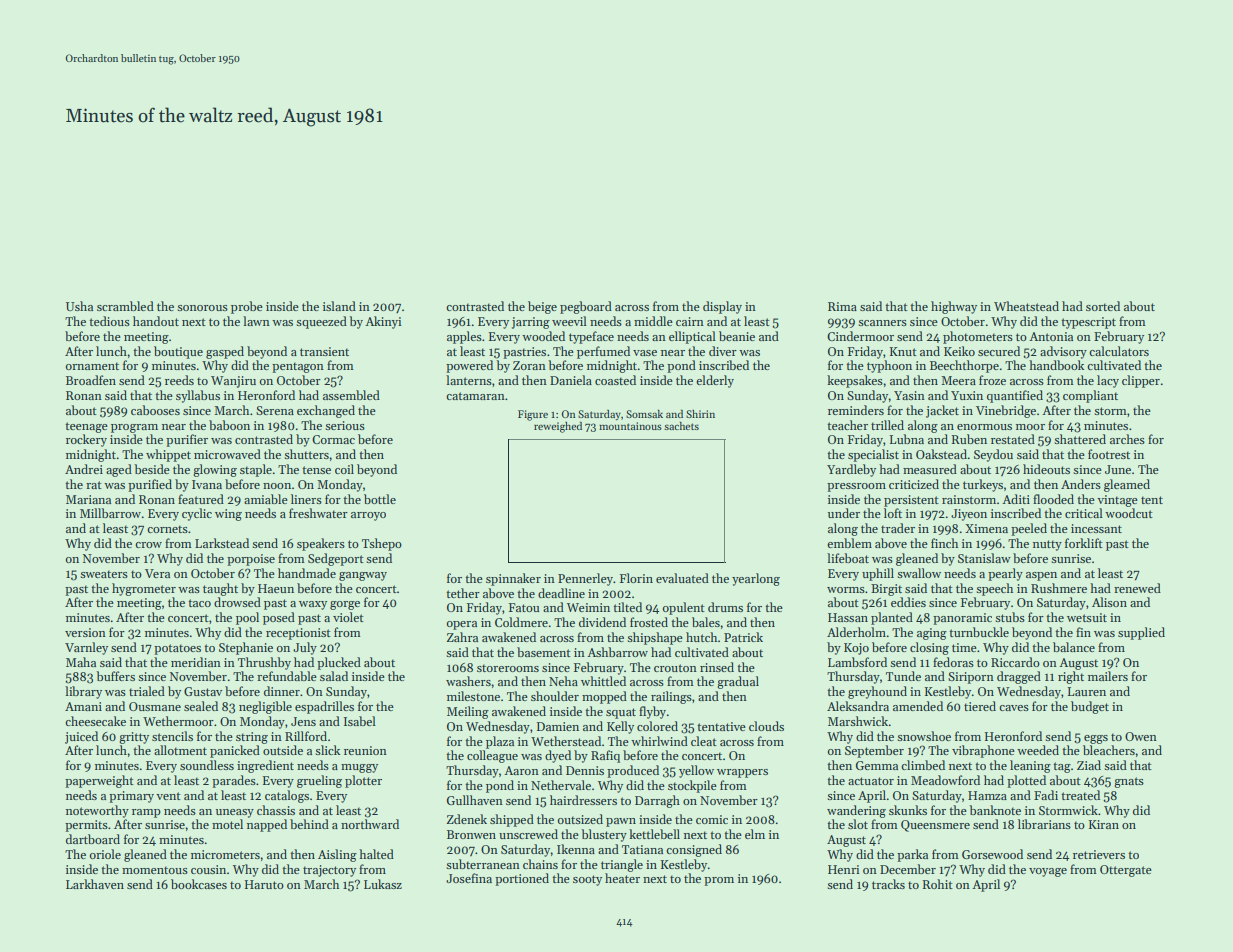  Describe the element at coordinates (1141, 736) in the screenshot. I see `Owen` at that location.
